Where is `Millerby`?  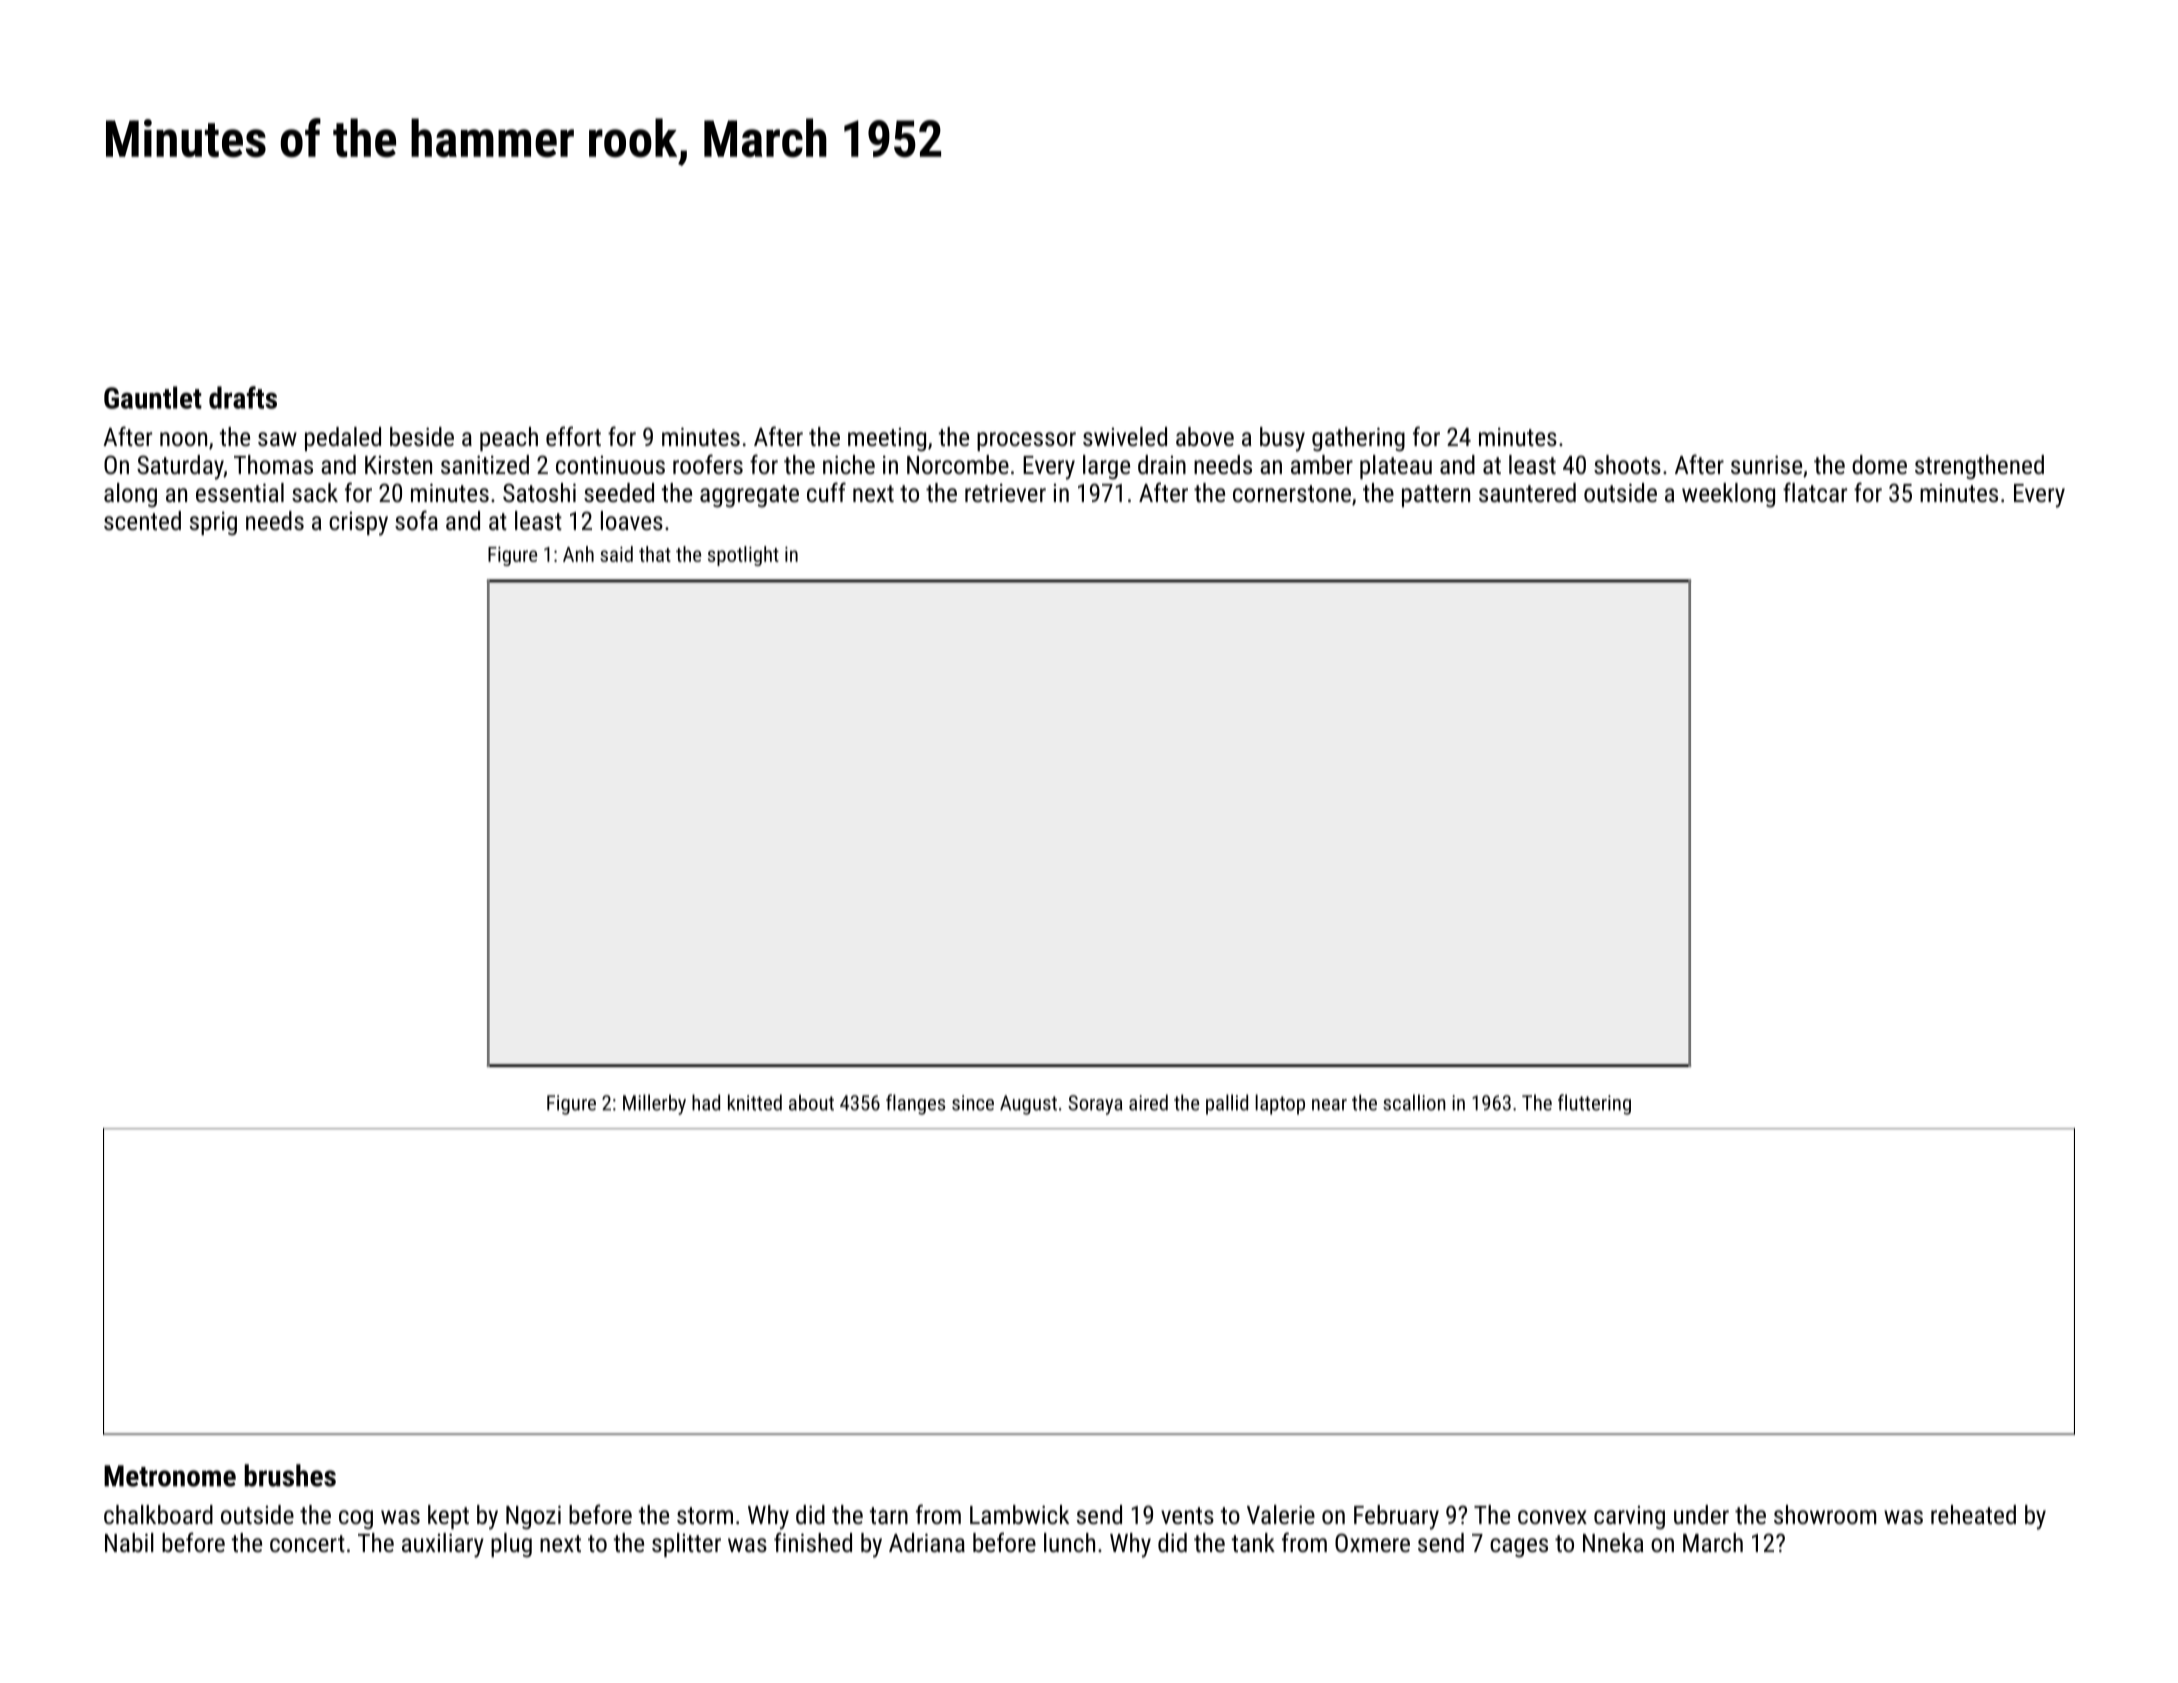
Millerby is located at coordinates (654, 1104).
